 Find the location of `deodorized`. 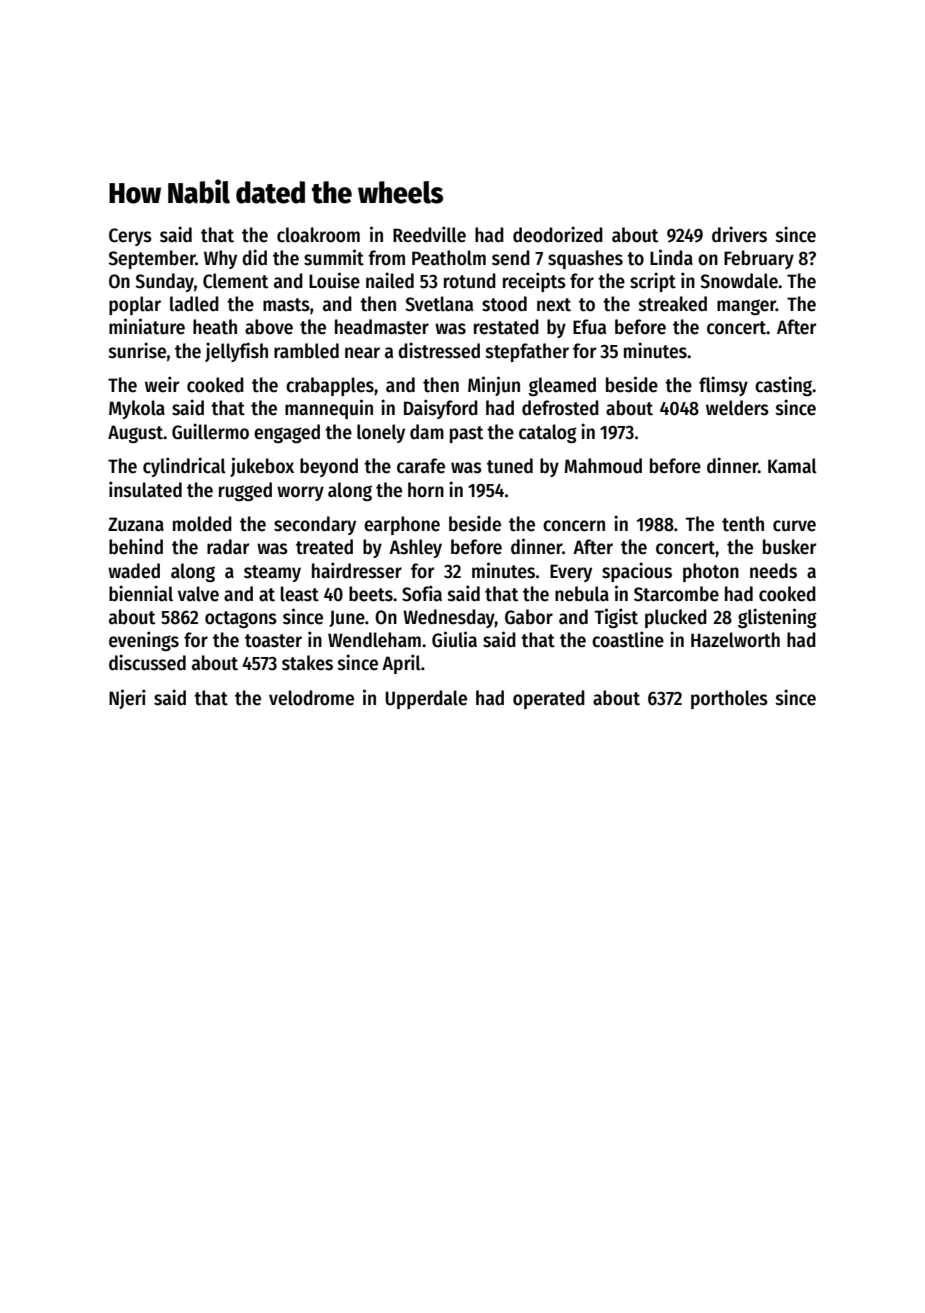

deodorized is located at coordinates (558, 234).
